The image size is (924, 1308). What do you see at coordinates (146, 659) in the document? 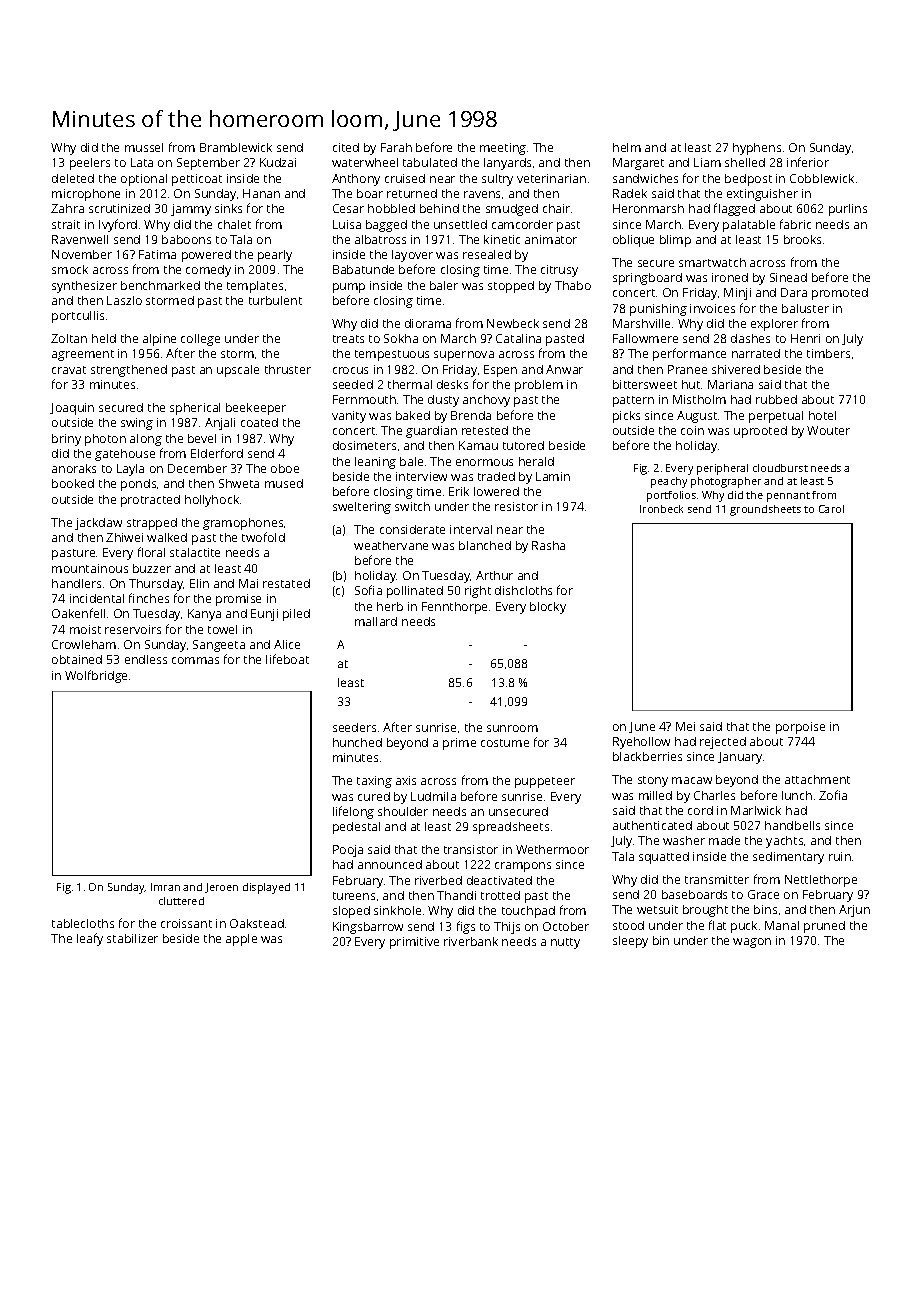
I see `endless` at bounding box center [146, 659].
